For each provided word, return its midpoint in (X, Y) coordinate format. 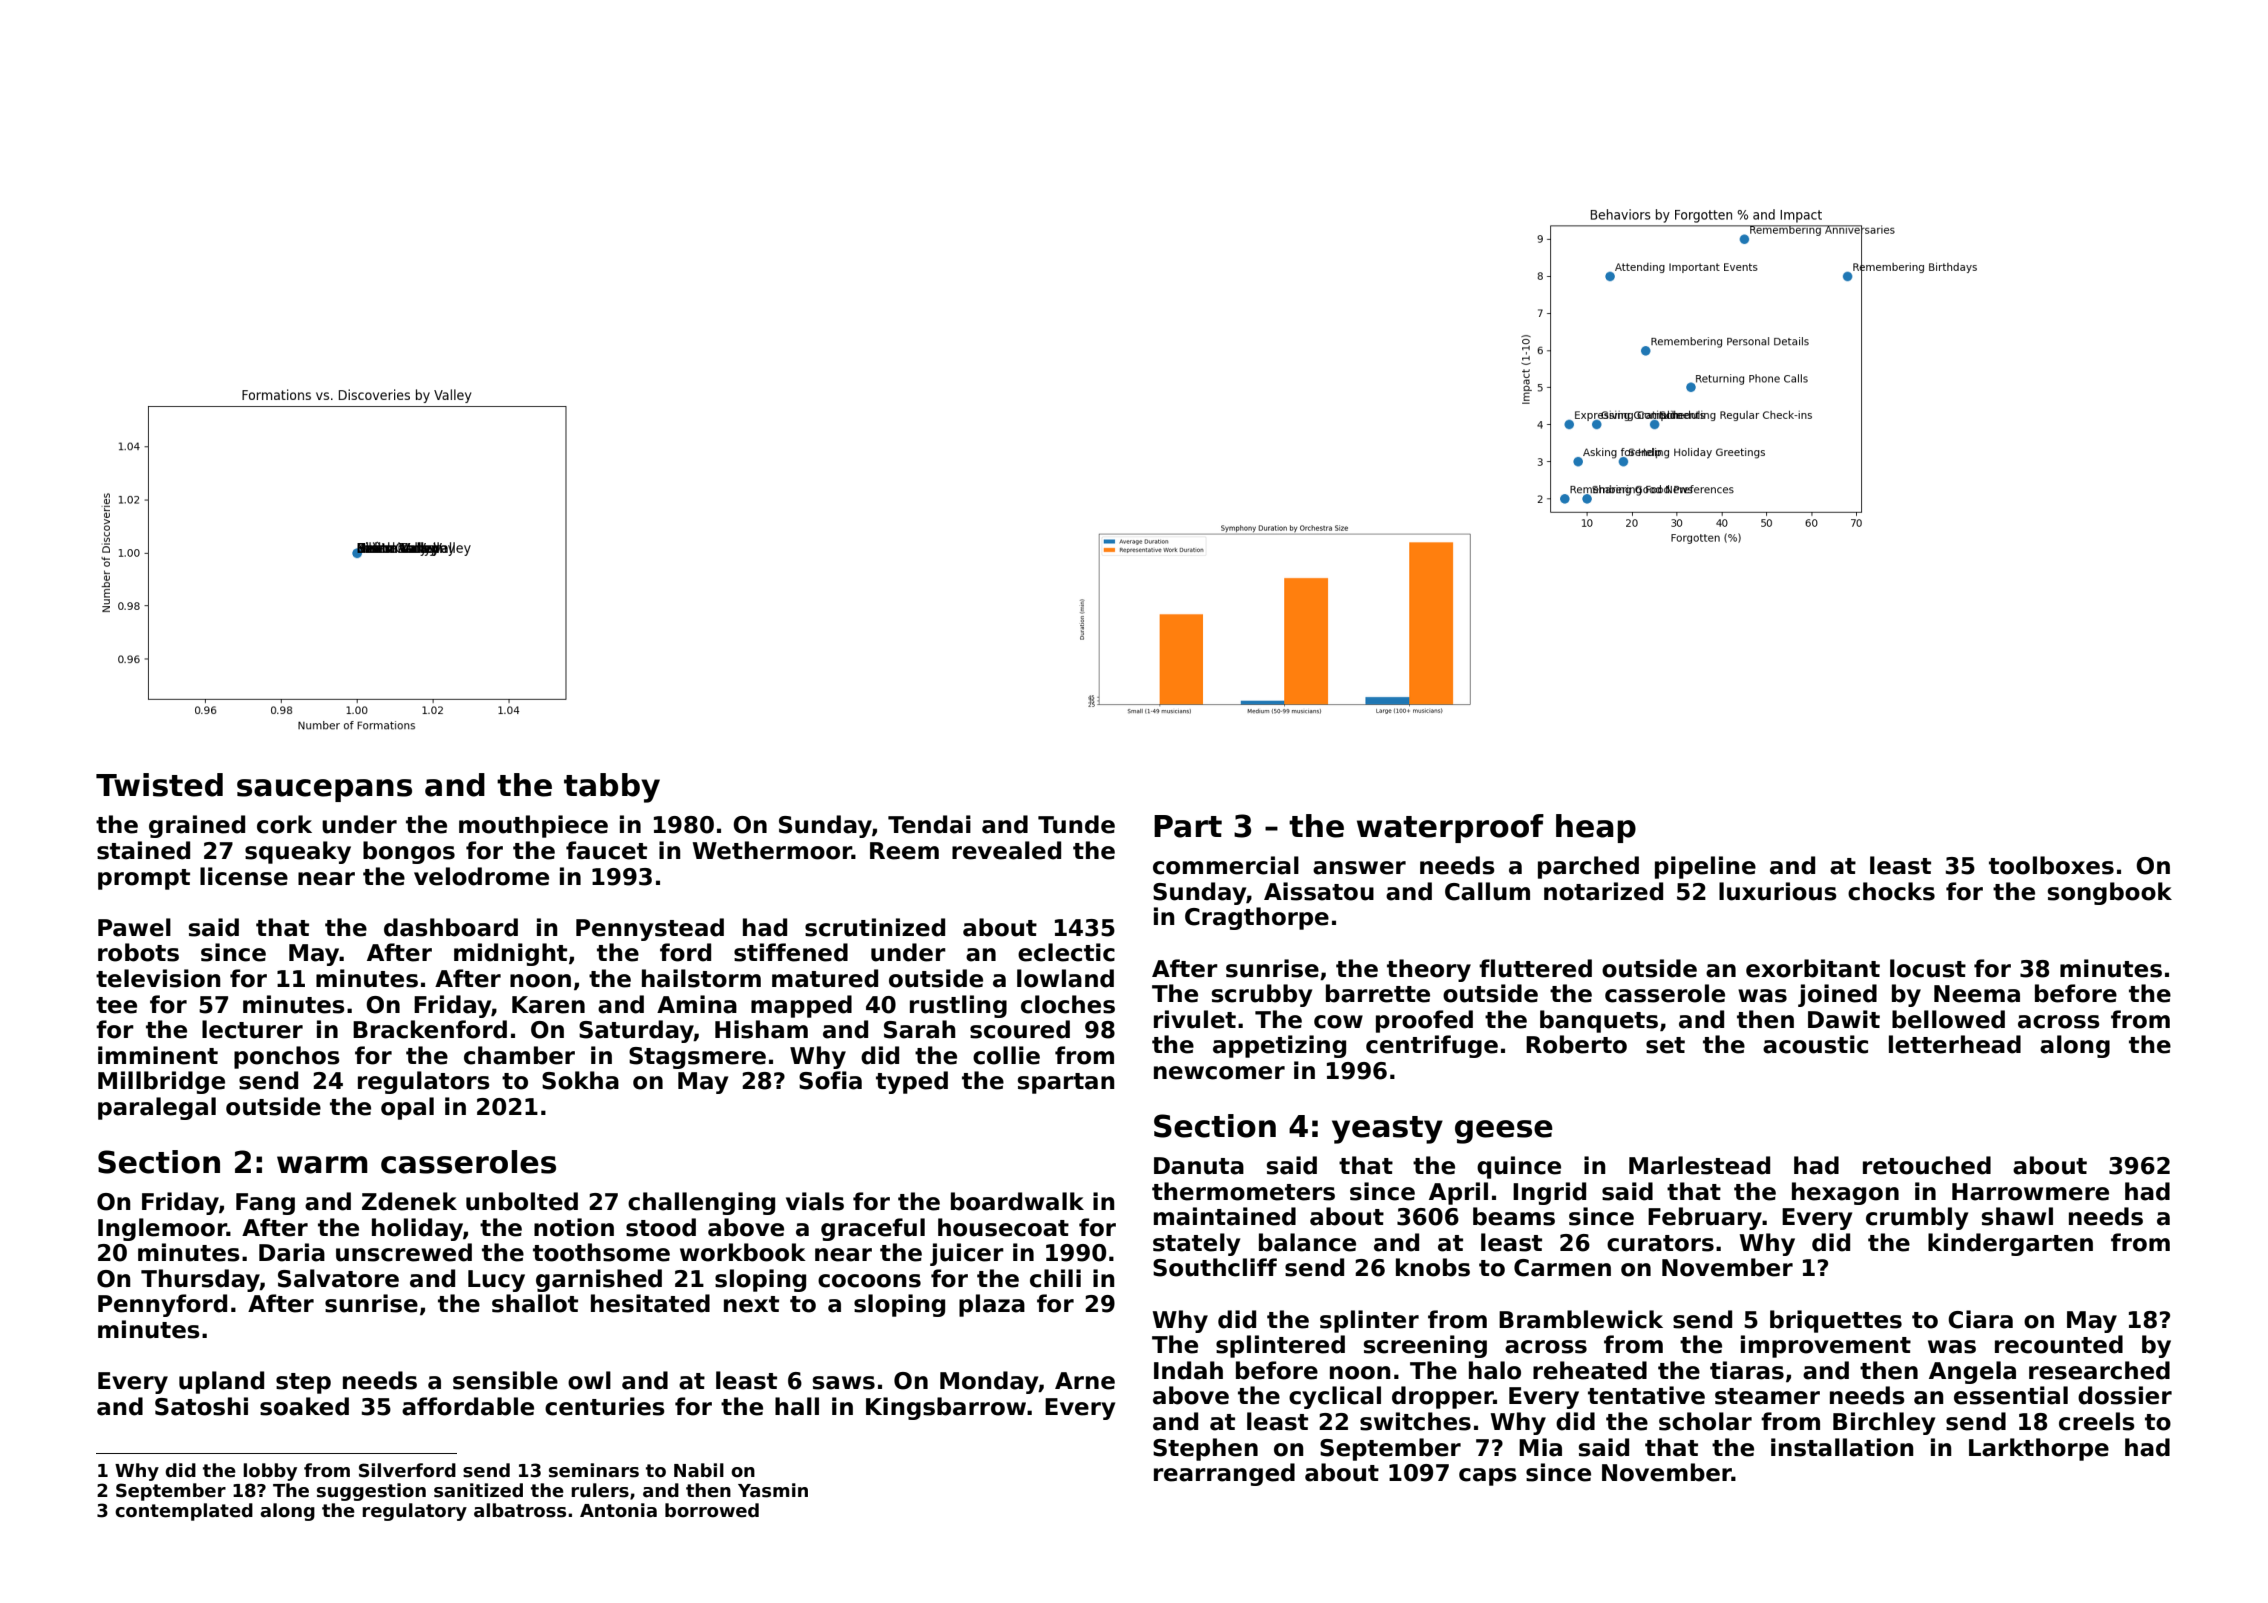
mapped (801, 1006)
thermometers (1243, 1191)
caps (1488, 1477)
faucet (606, 850)
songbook (2110, 893)
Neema (1977, 994)
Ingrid (1549, 1193)
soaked (304, 1406)
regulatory (414, 1512)
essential (2011, 1395)
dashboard (451, 927)
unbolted (522, 1201)
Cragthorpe (1257, 918)
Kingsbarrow (946, 1408)
